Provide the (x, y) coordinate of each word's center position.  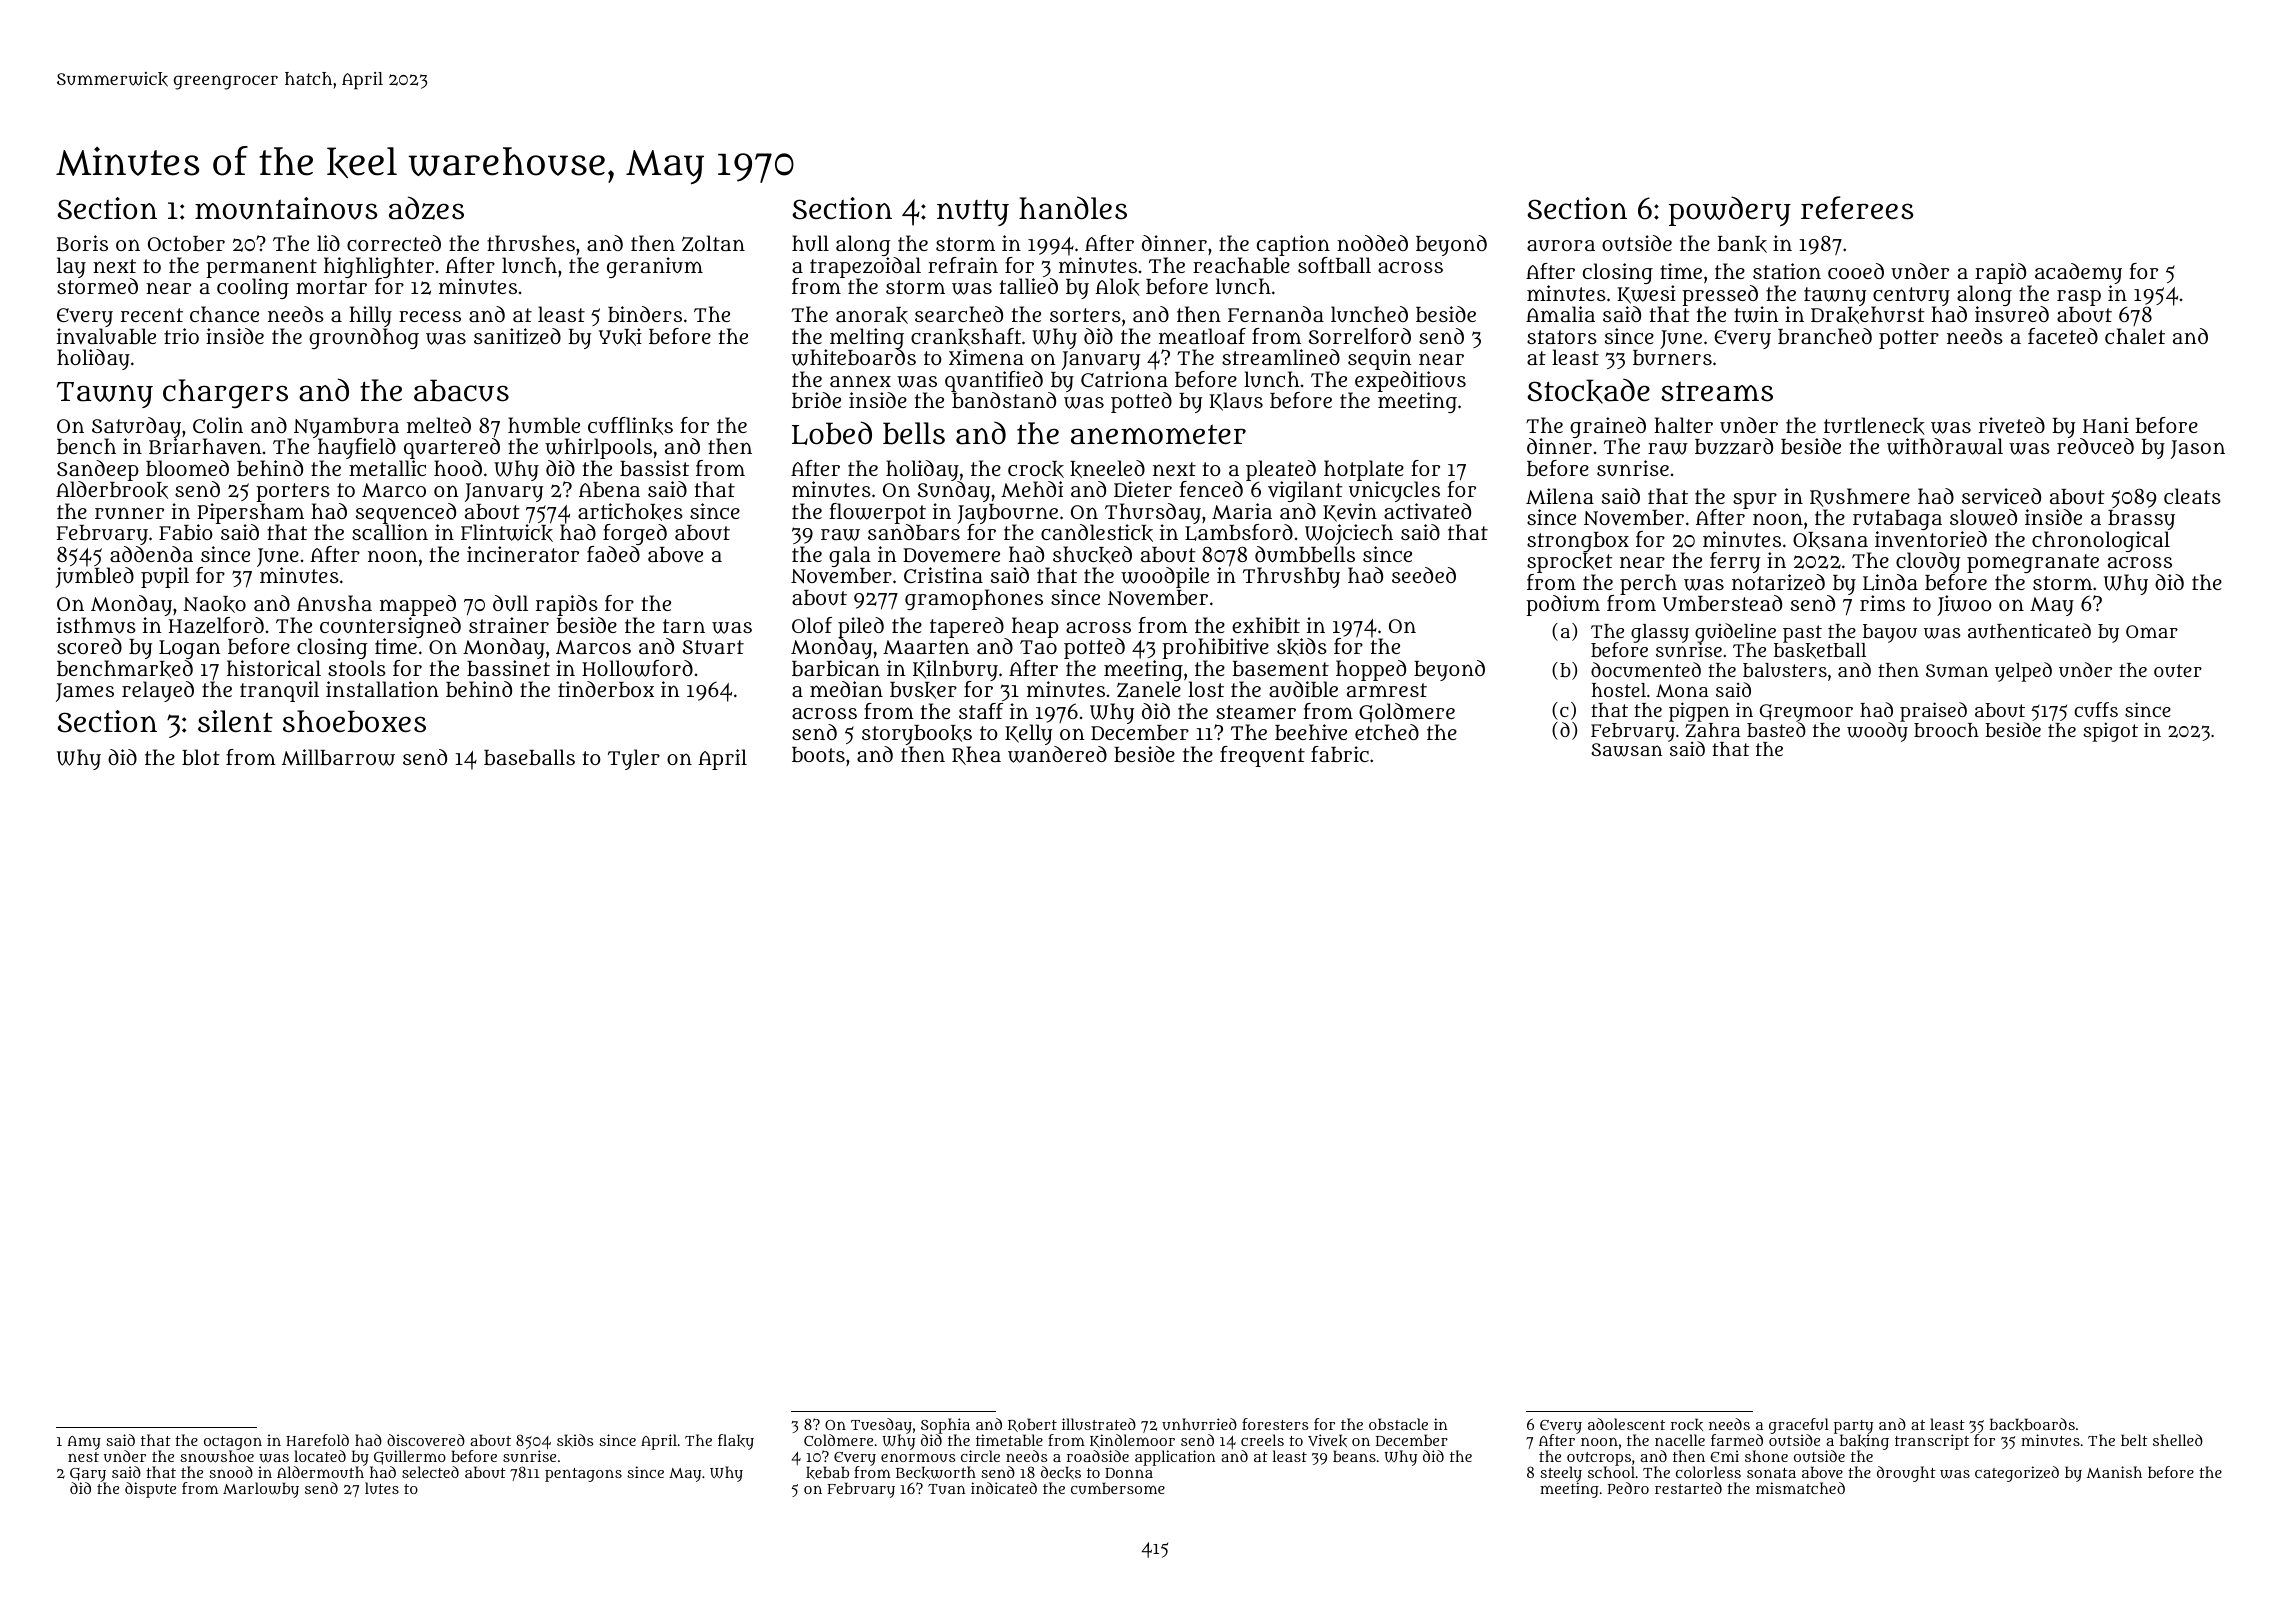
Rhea (976, 755)
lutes (382, 1488)
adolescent (1626, 1424)
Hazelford (216, 625)
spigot (2111, 732)
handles (1073, 208)
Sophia (945, 1426)
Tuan (946, 1489)
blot (201, 757)
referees (1857, 208)
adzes (426, 208)
